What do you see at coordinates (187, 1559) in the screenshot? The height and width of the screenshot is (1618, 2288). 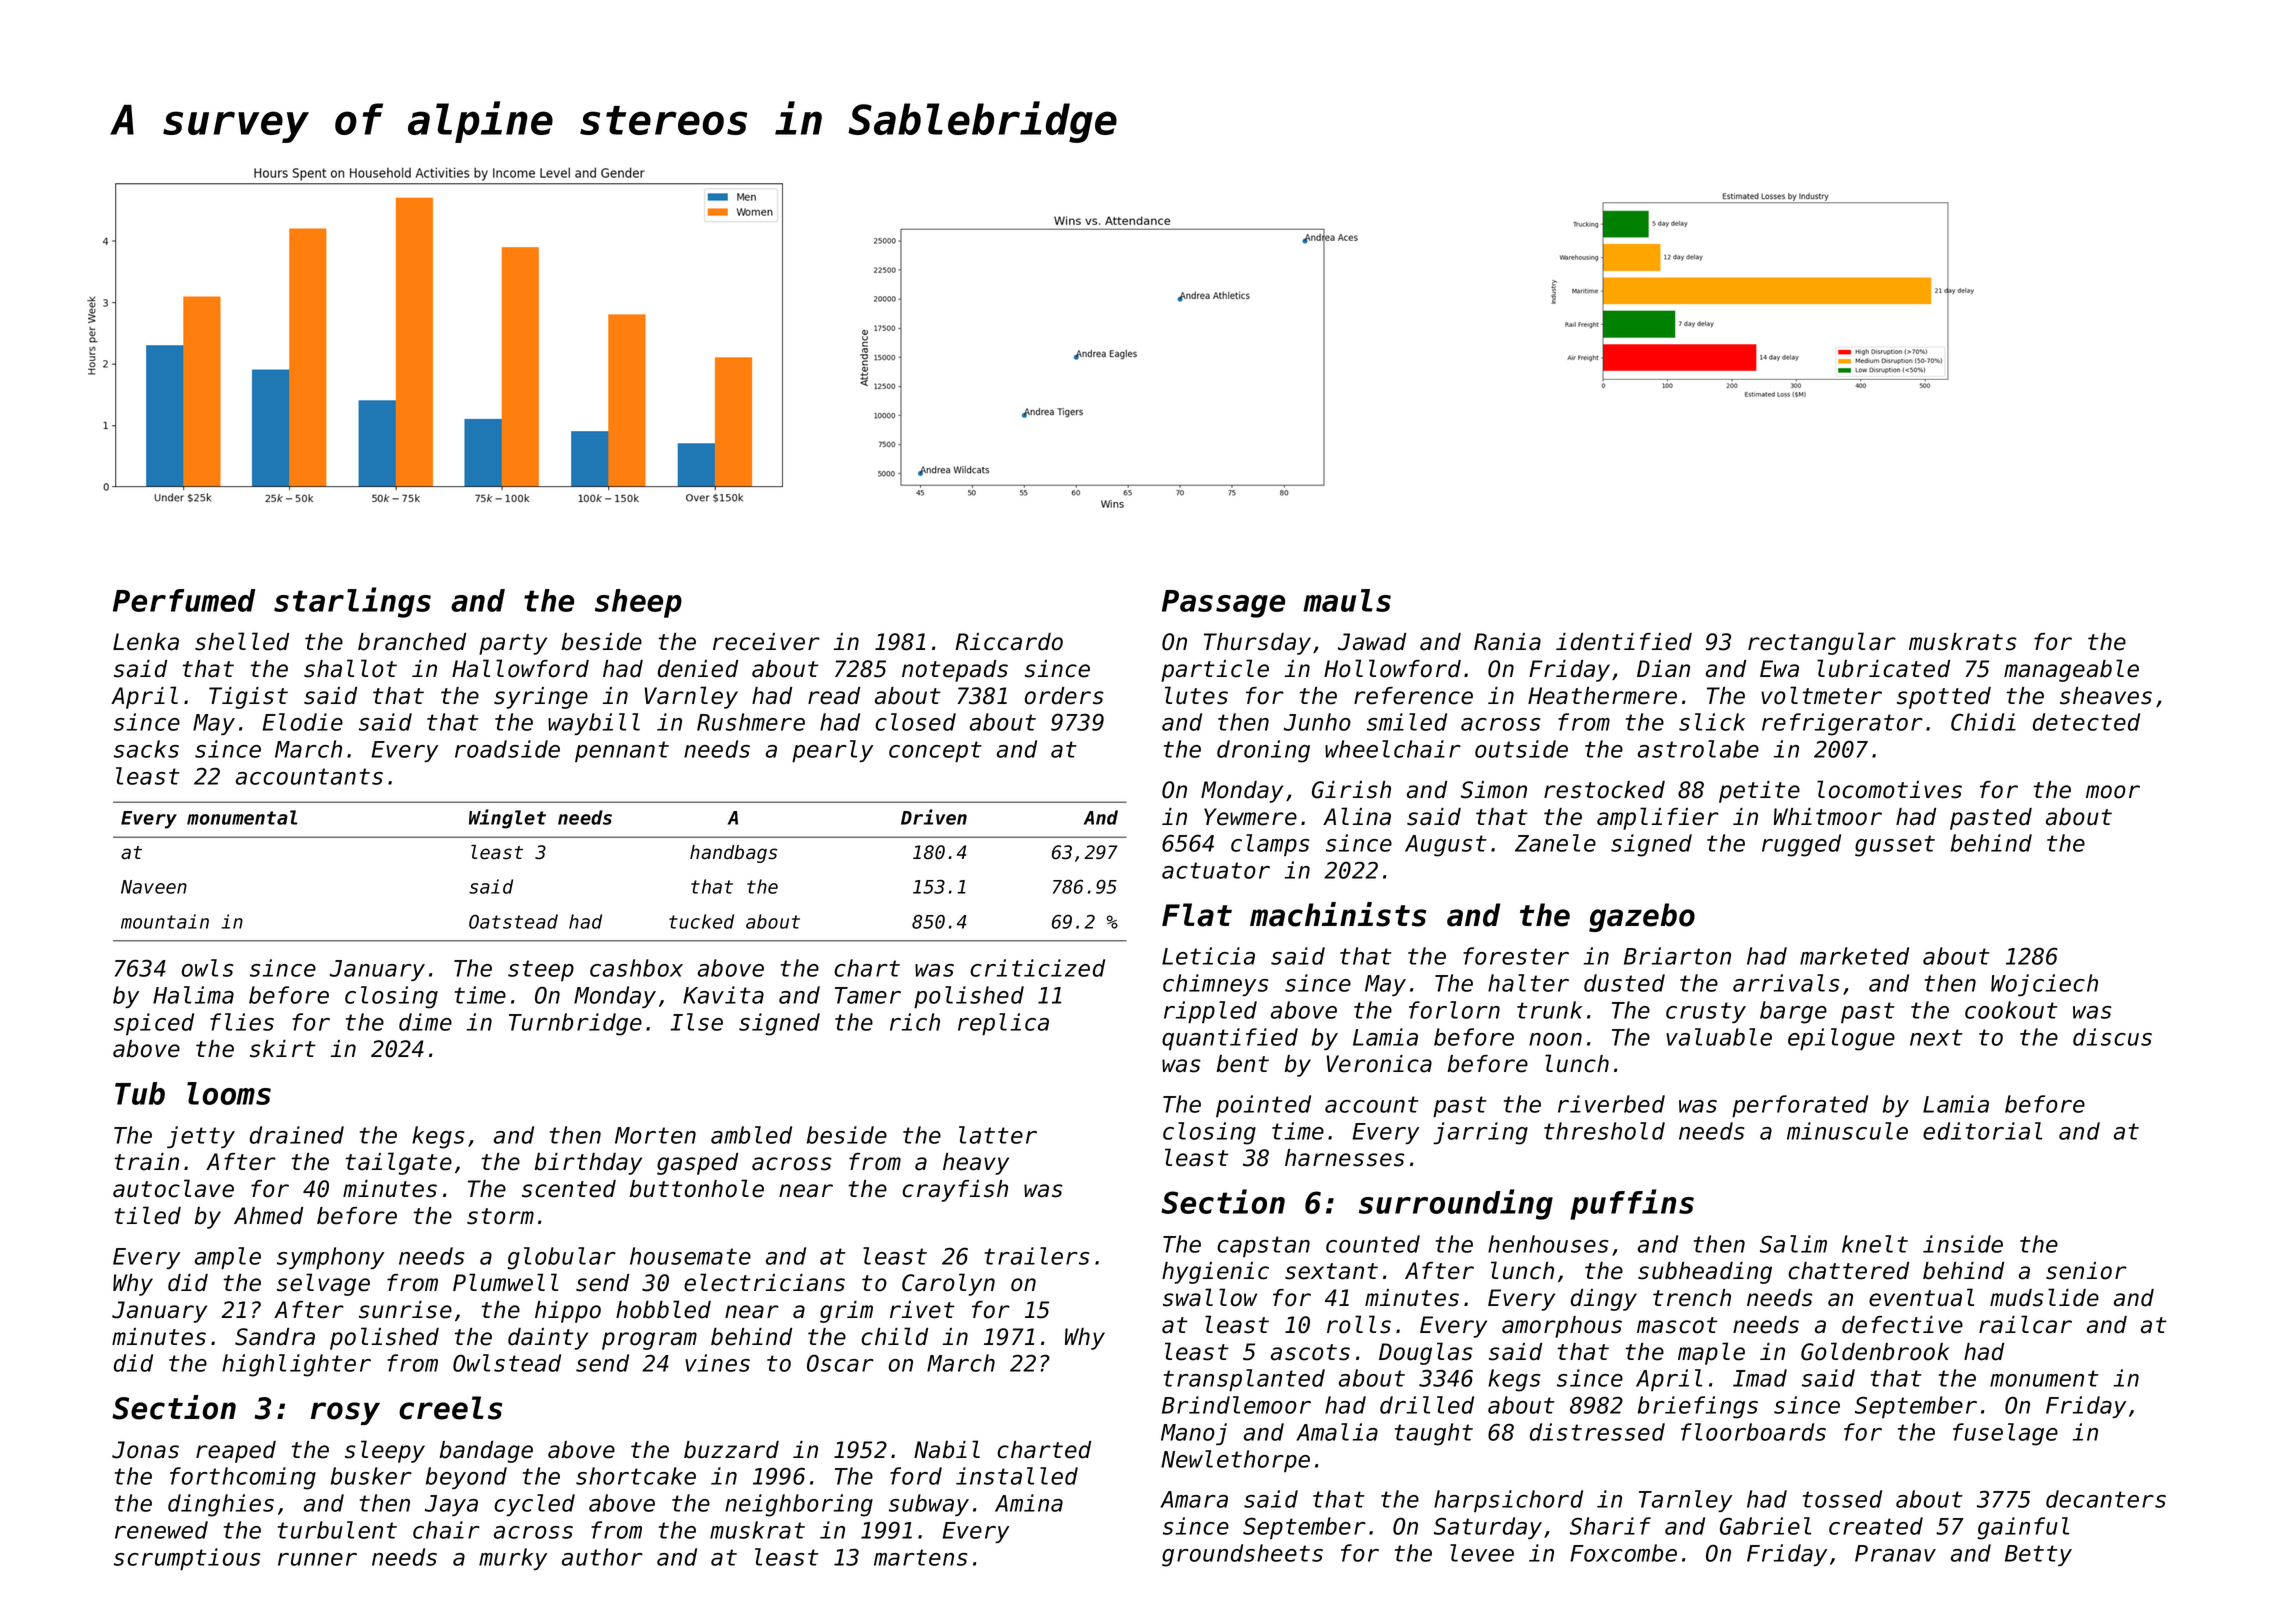 I see `scrumptious` at bounding box center [187, 1559].
